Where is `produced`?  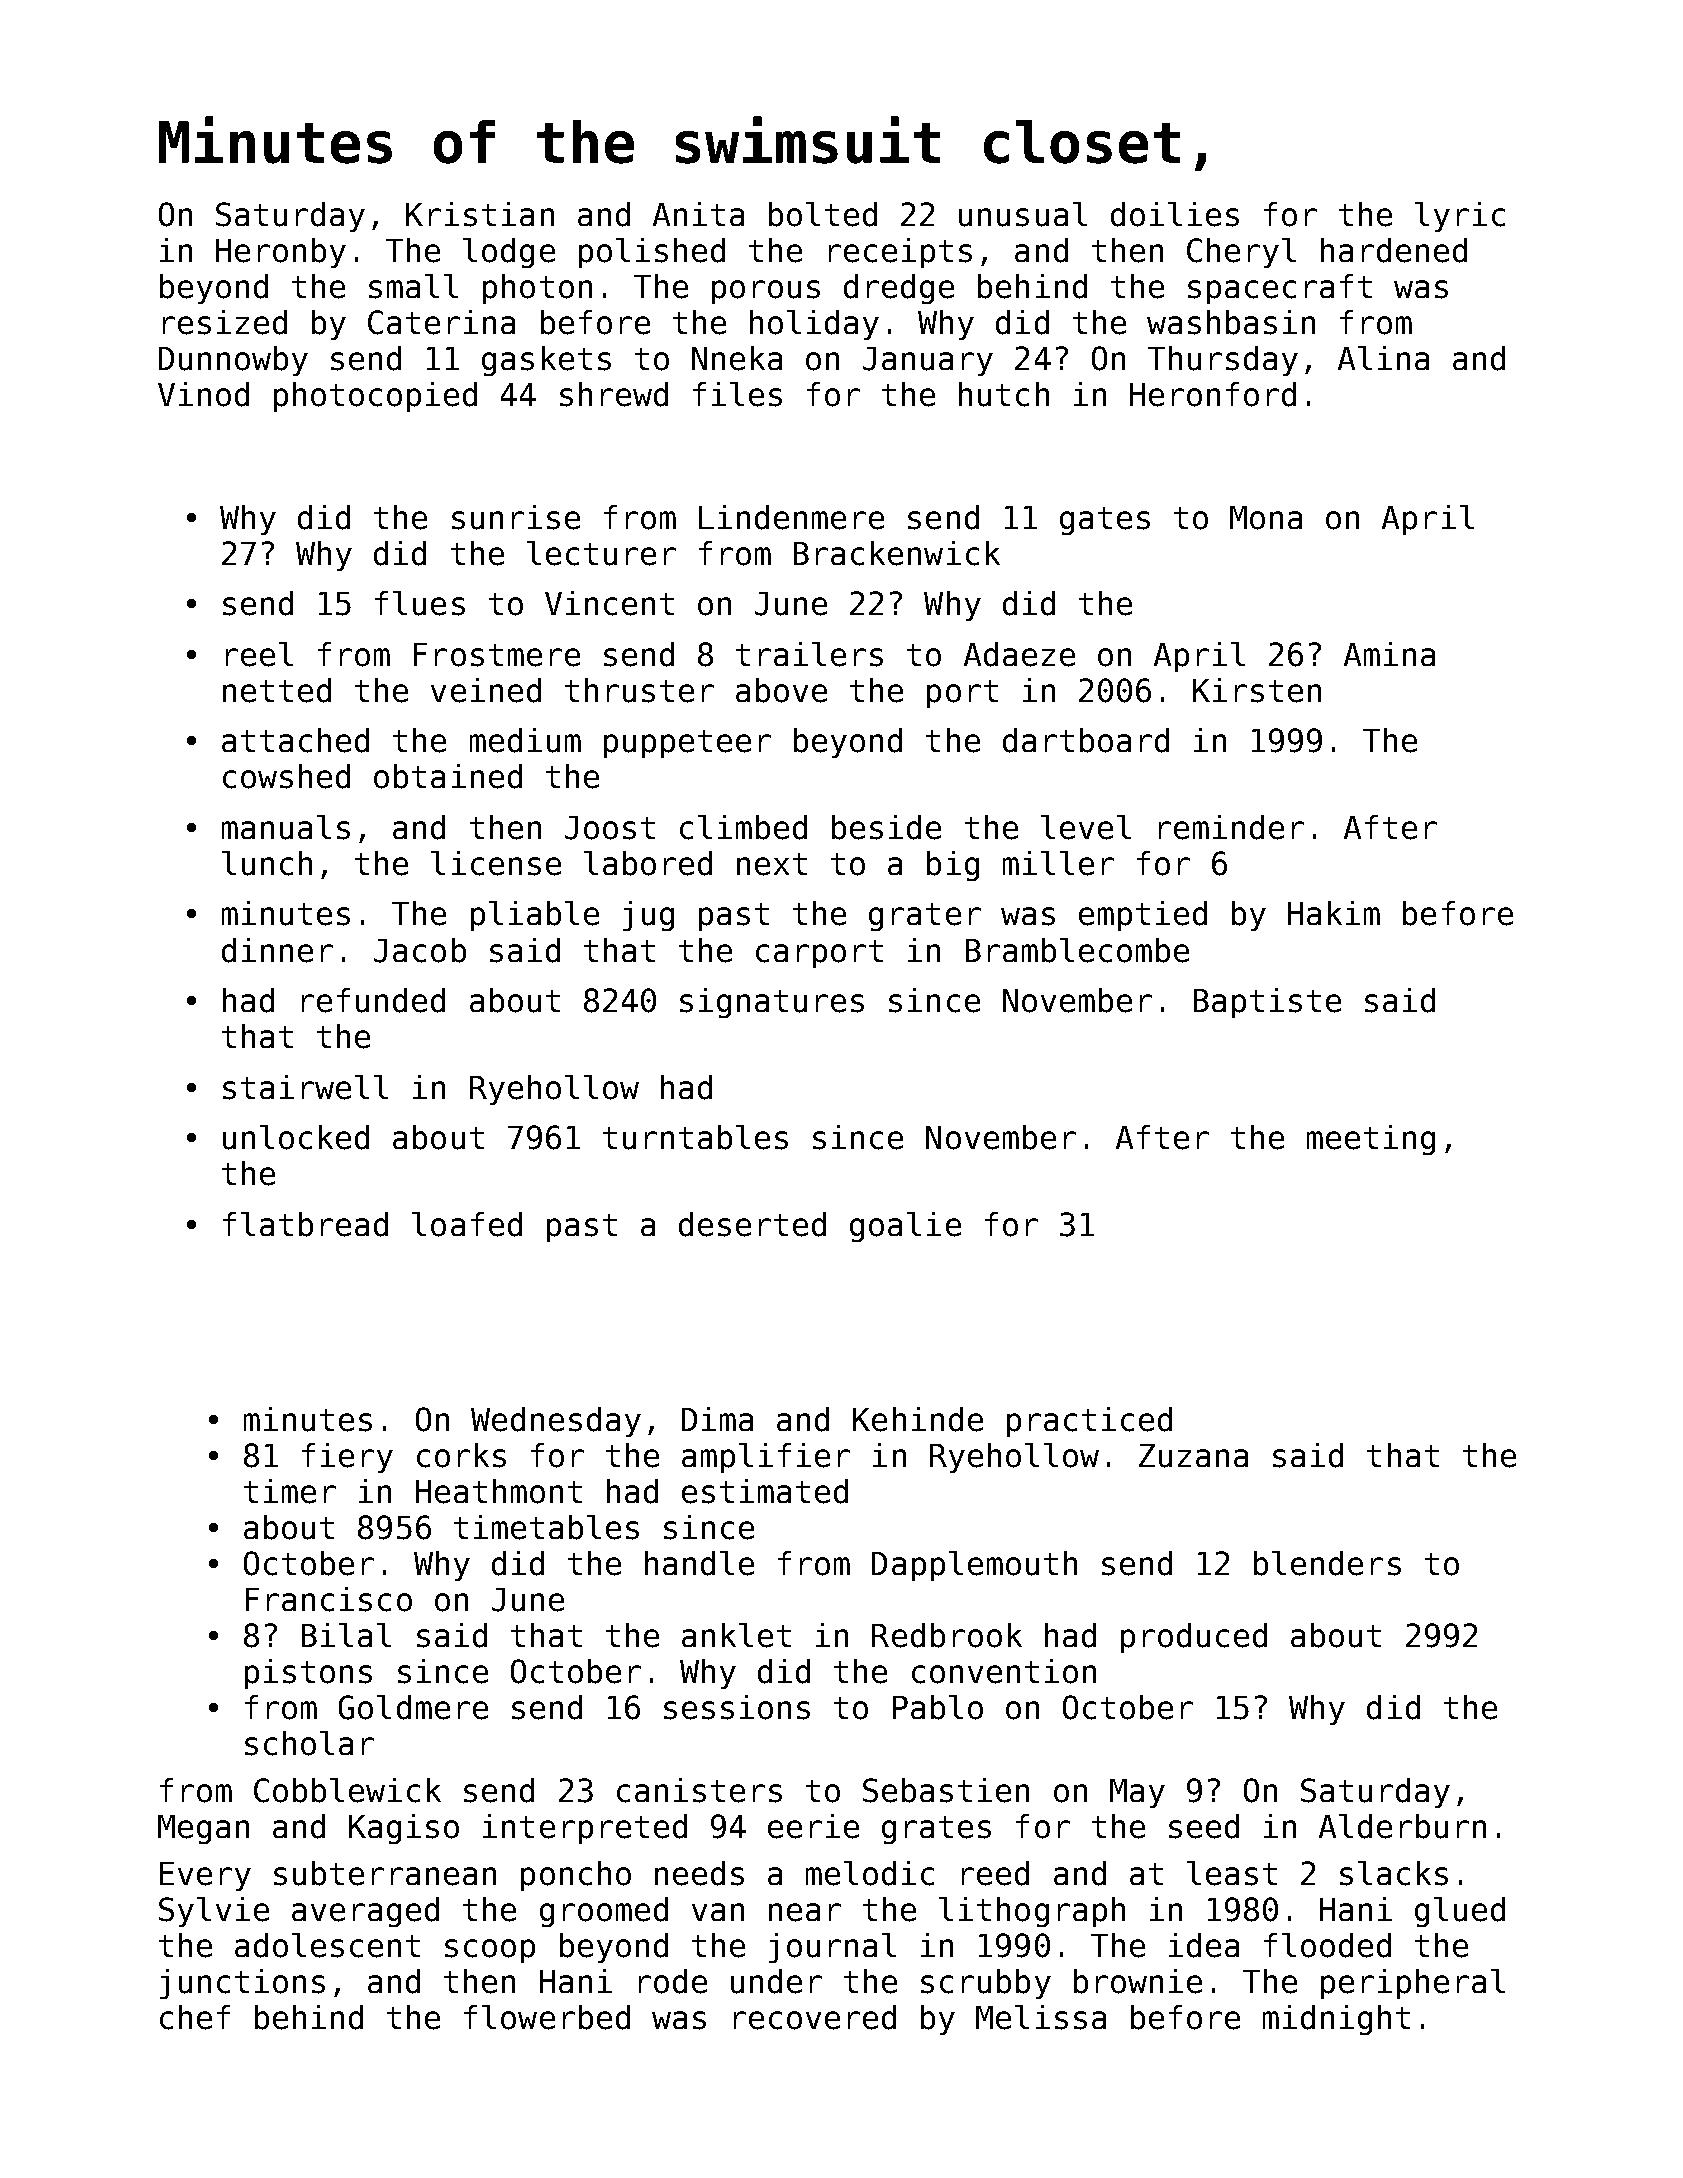
produced is located at coordinates (1194, 1638).
